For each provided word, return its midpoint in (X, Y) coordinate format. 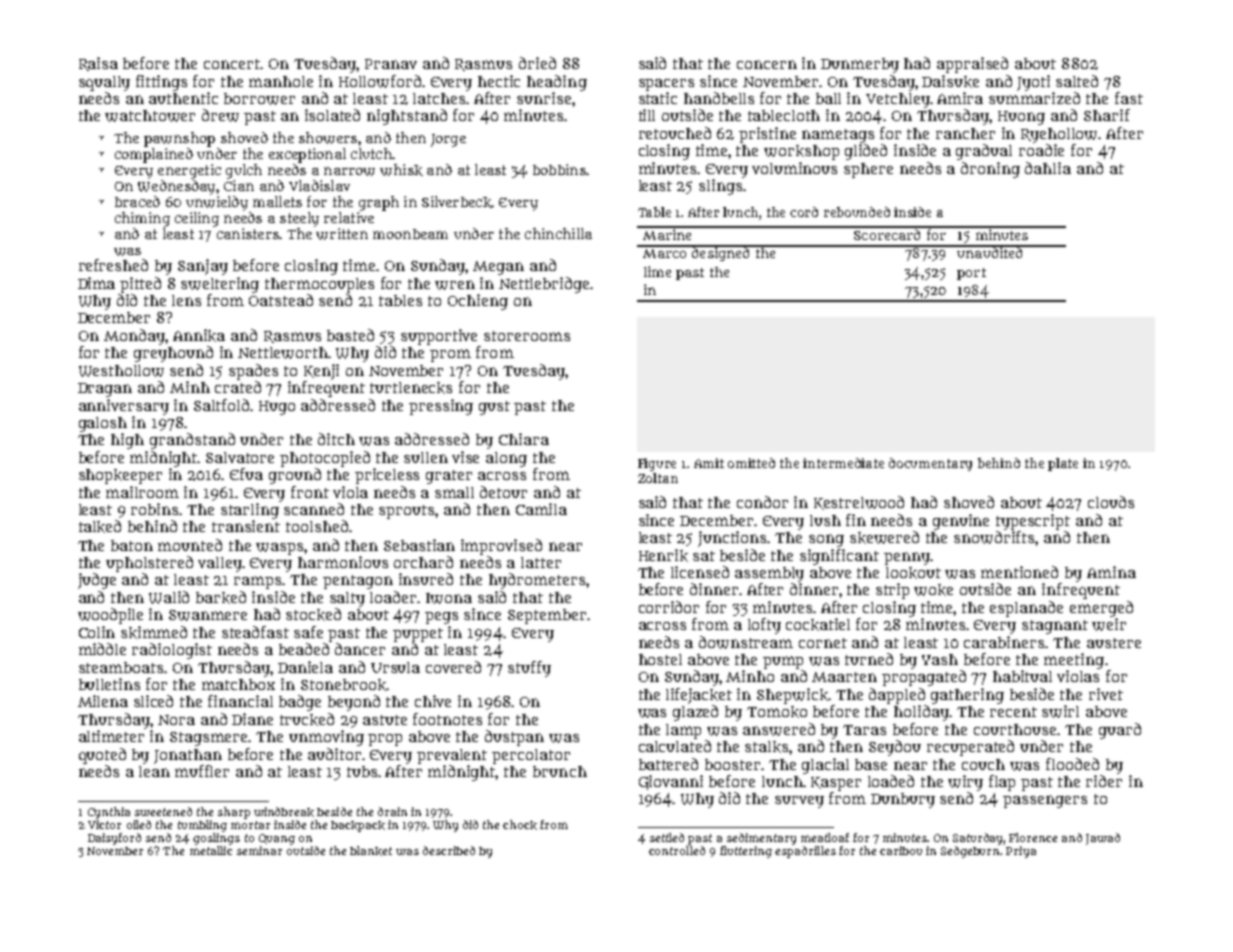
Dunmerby (860, 65)
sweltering (220, 285)
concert (232, 64)
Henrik (663, 555)
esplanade (1026, 609)
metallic (211, 850)
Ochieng (478, 302)
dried (537, 63)
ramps (258, 582)
